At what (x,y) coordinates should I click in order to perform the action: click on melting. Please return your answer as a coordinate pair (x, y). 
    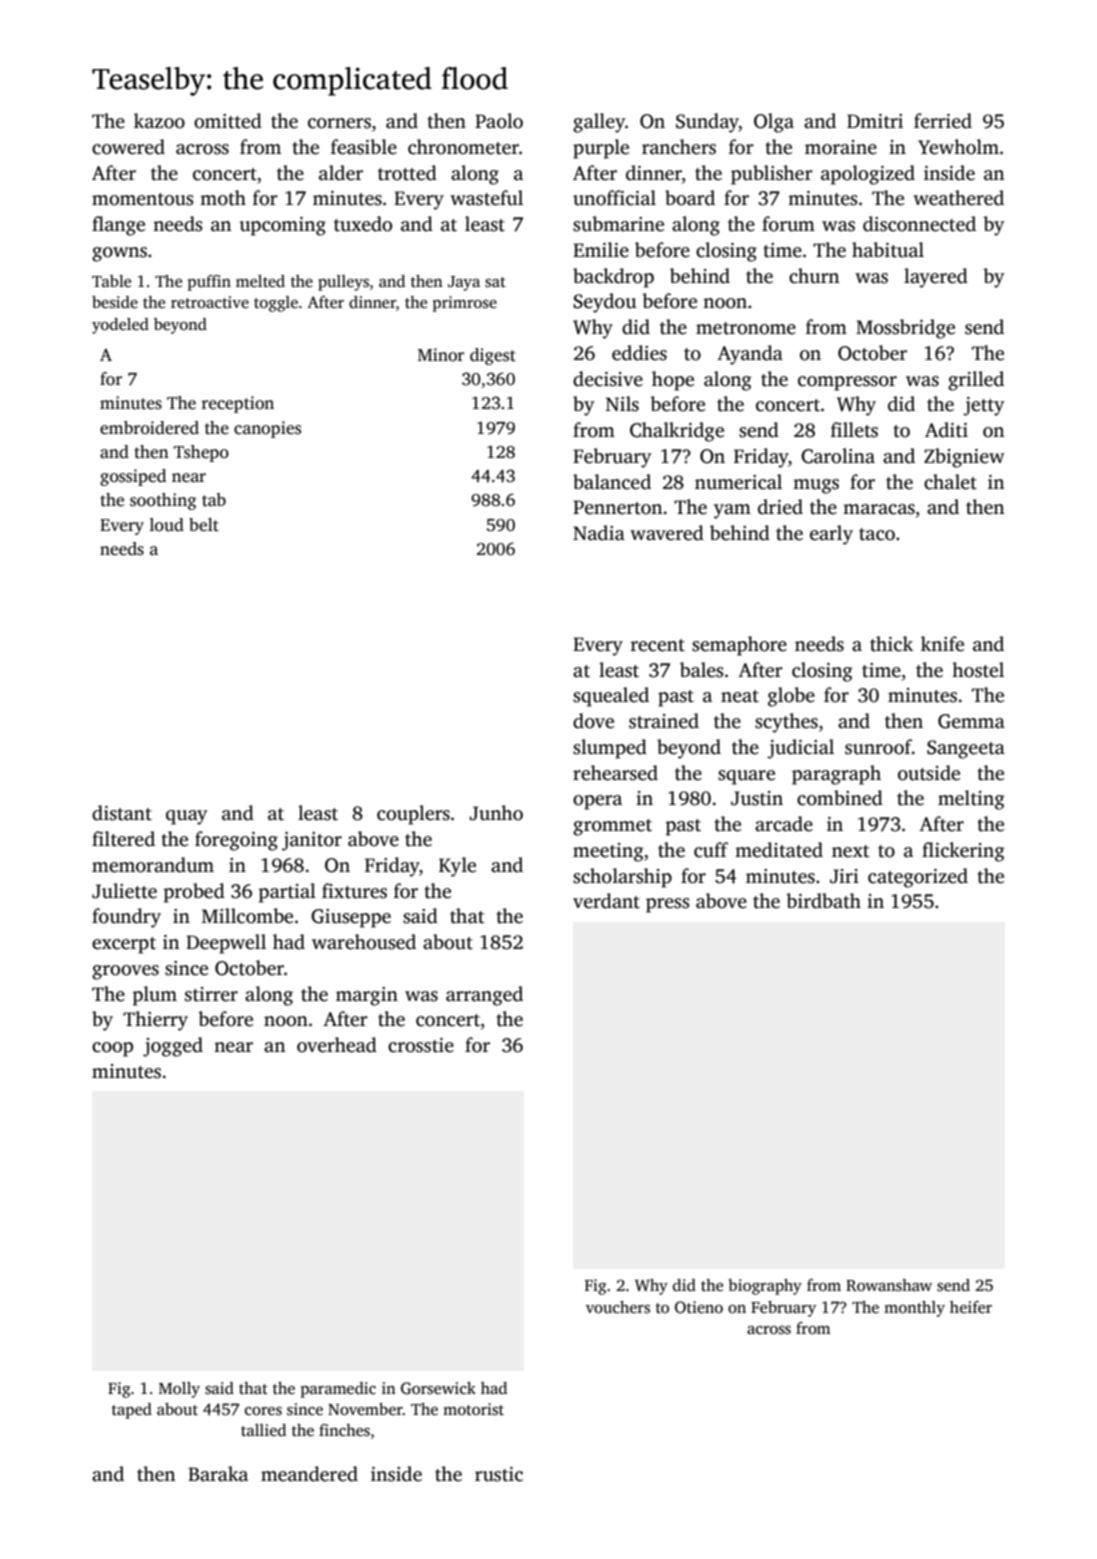
    Looking at the image, I should click on (971, 800).
